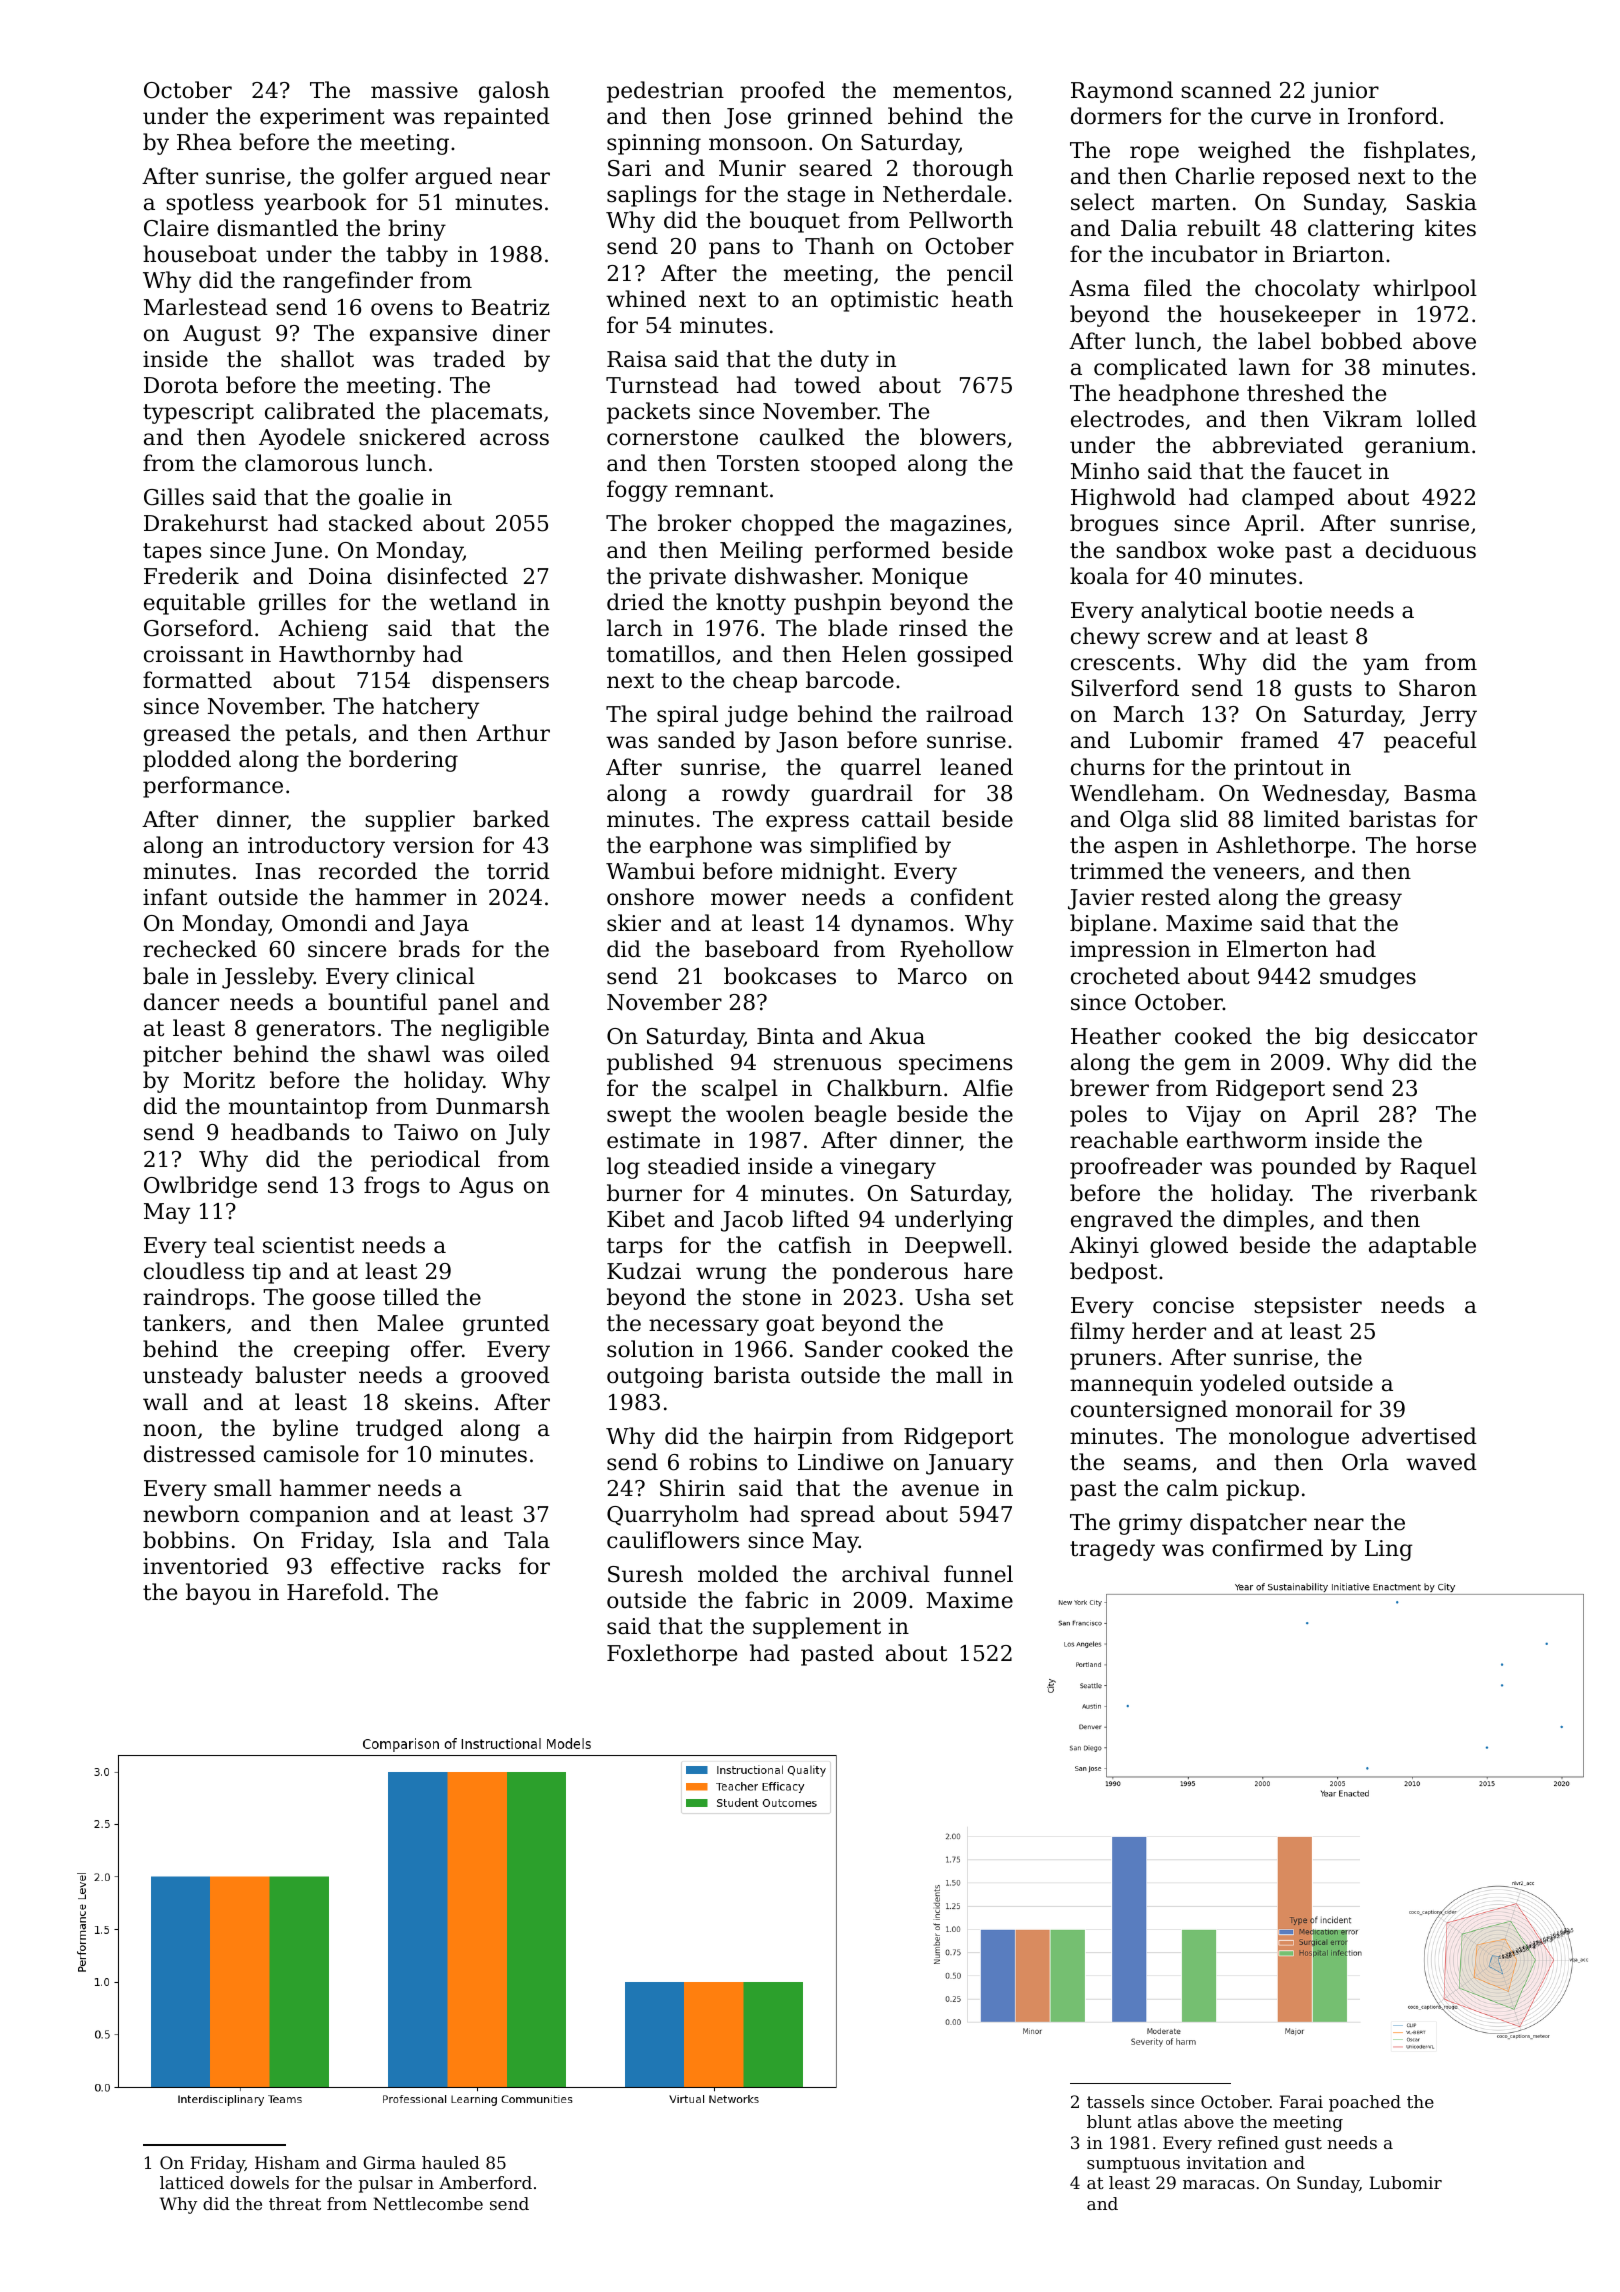 The image size is (1620, 2292). I want to click on scanned, so click(1226, 90).
